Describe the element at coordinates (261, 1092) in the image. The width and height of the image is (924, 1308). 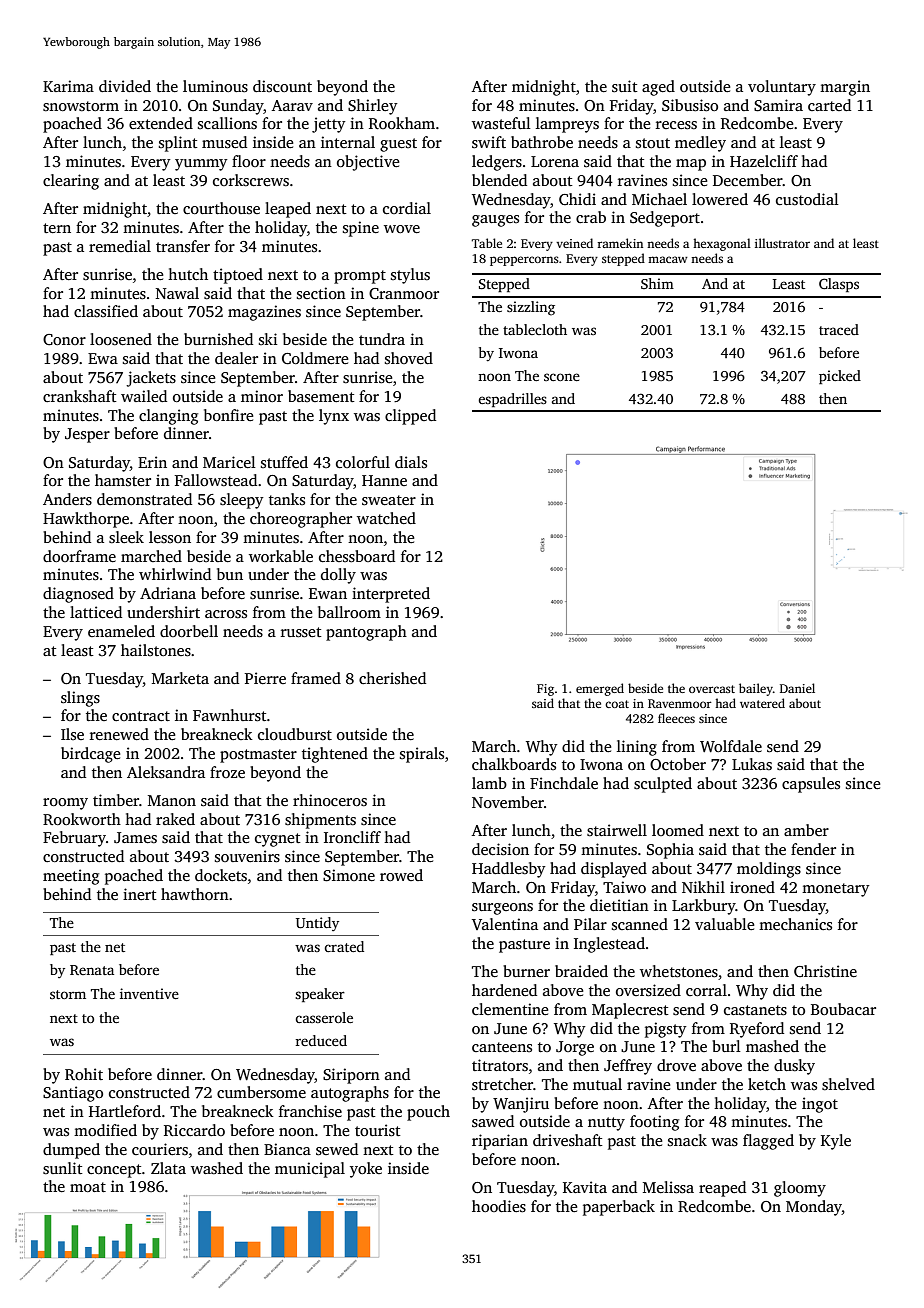
I see `cumbersome` at that location.
